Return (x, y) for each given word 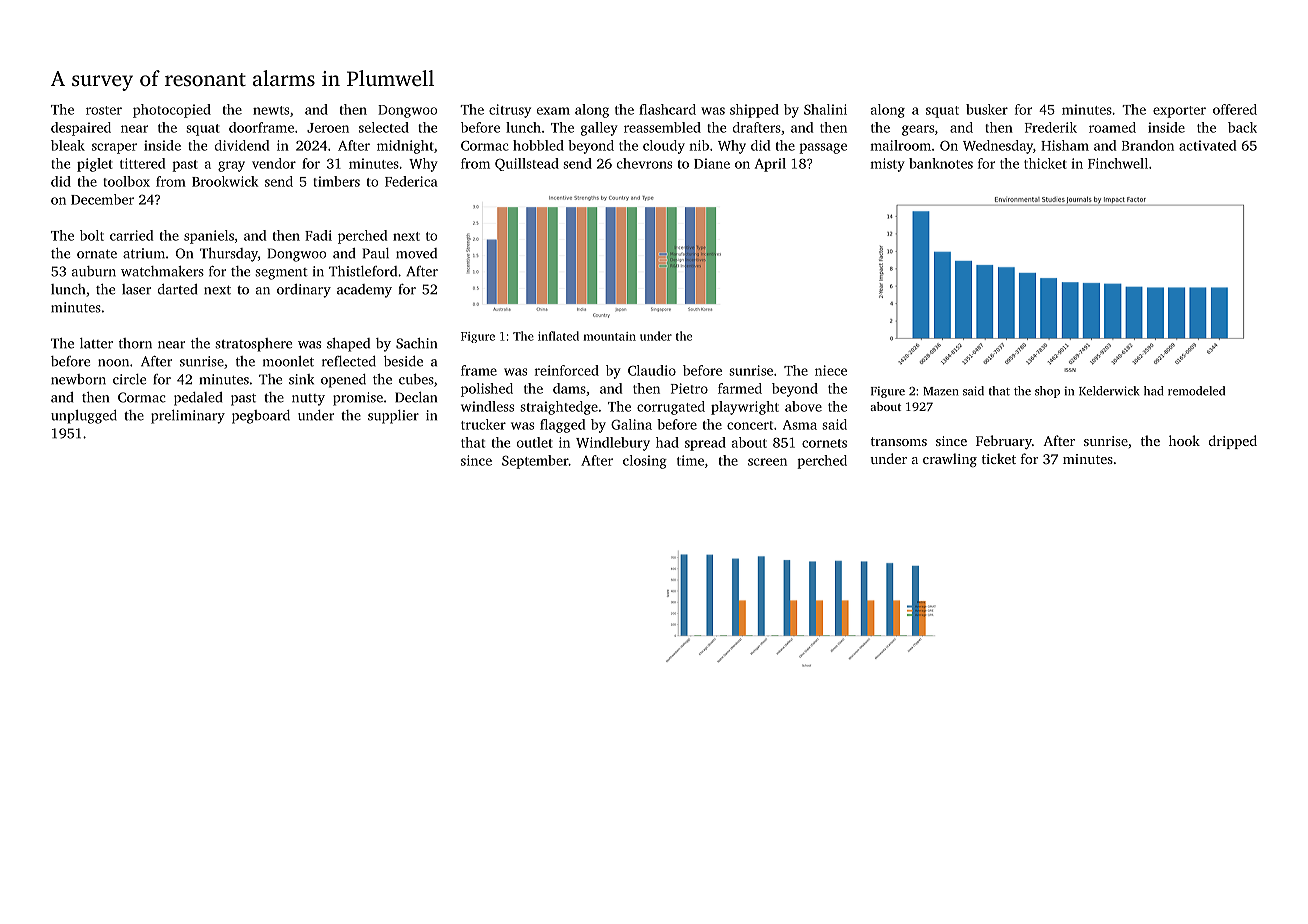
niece (831, 370)
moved (416, 253)
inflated (558, 336)
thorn (135, 343)
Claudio (652, 370)
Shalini (825, 109)
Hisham (1065, 145)
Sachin (416, 343)
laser (136, 289)
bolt (92, 235)
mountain (610, 336)
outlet (535, 442)
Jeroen (328, 128)
